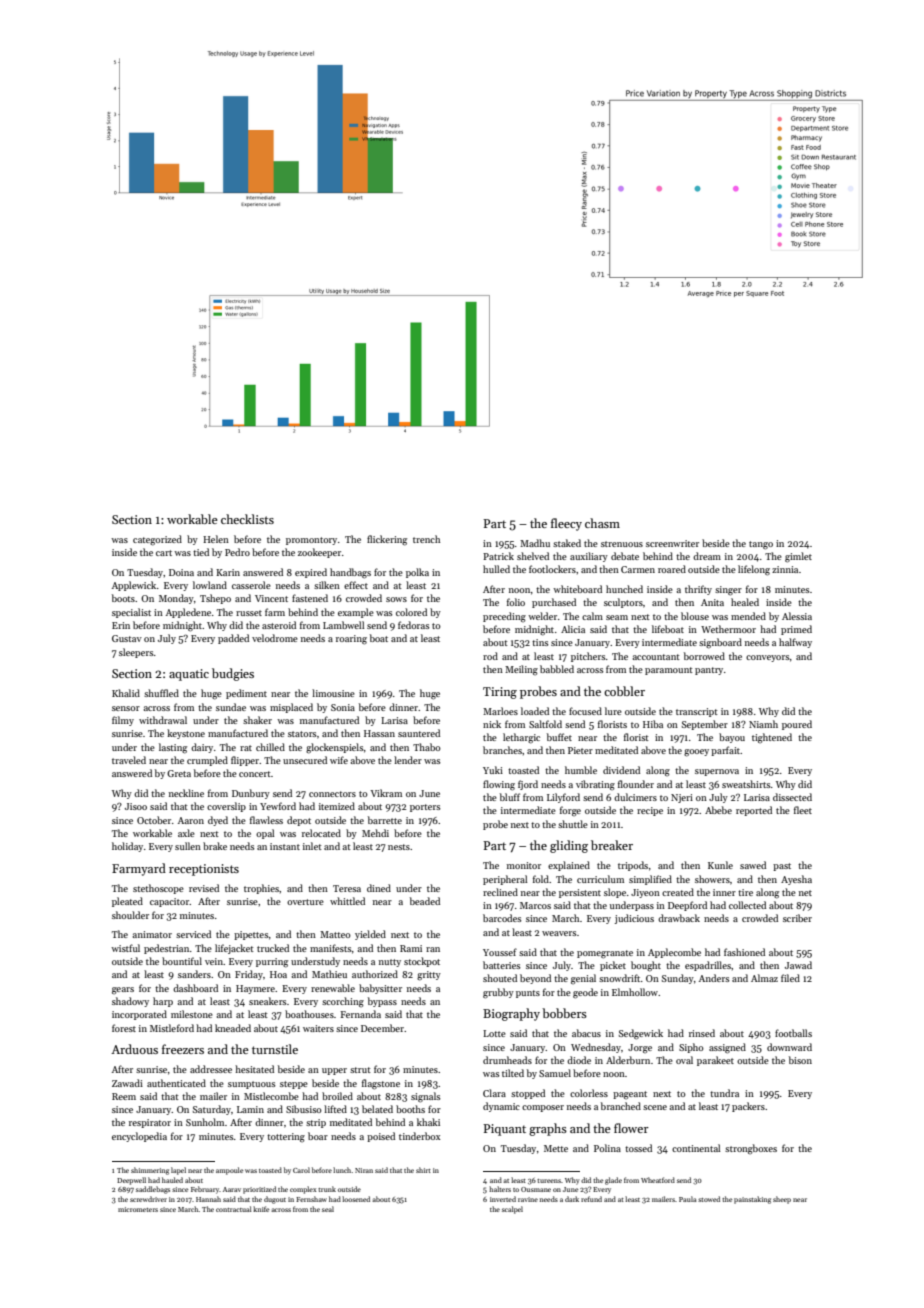 Image resolution: width=924 pixels, height=1308 pixels. Describe the element at coordinates (247, 519) in the document. I see `checklists` at that location.
